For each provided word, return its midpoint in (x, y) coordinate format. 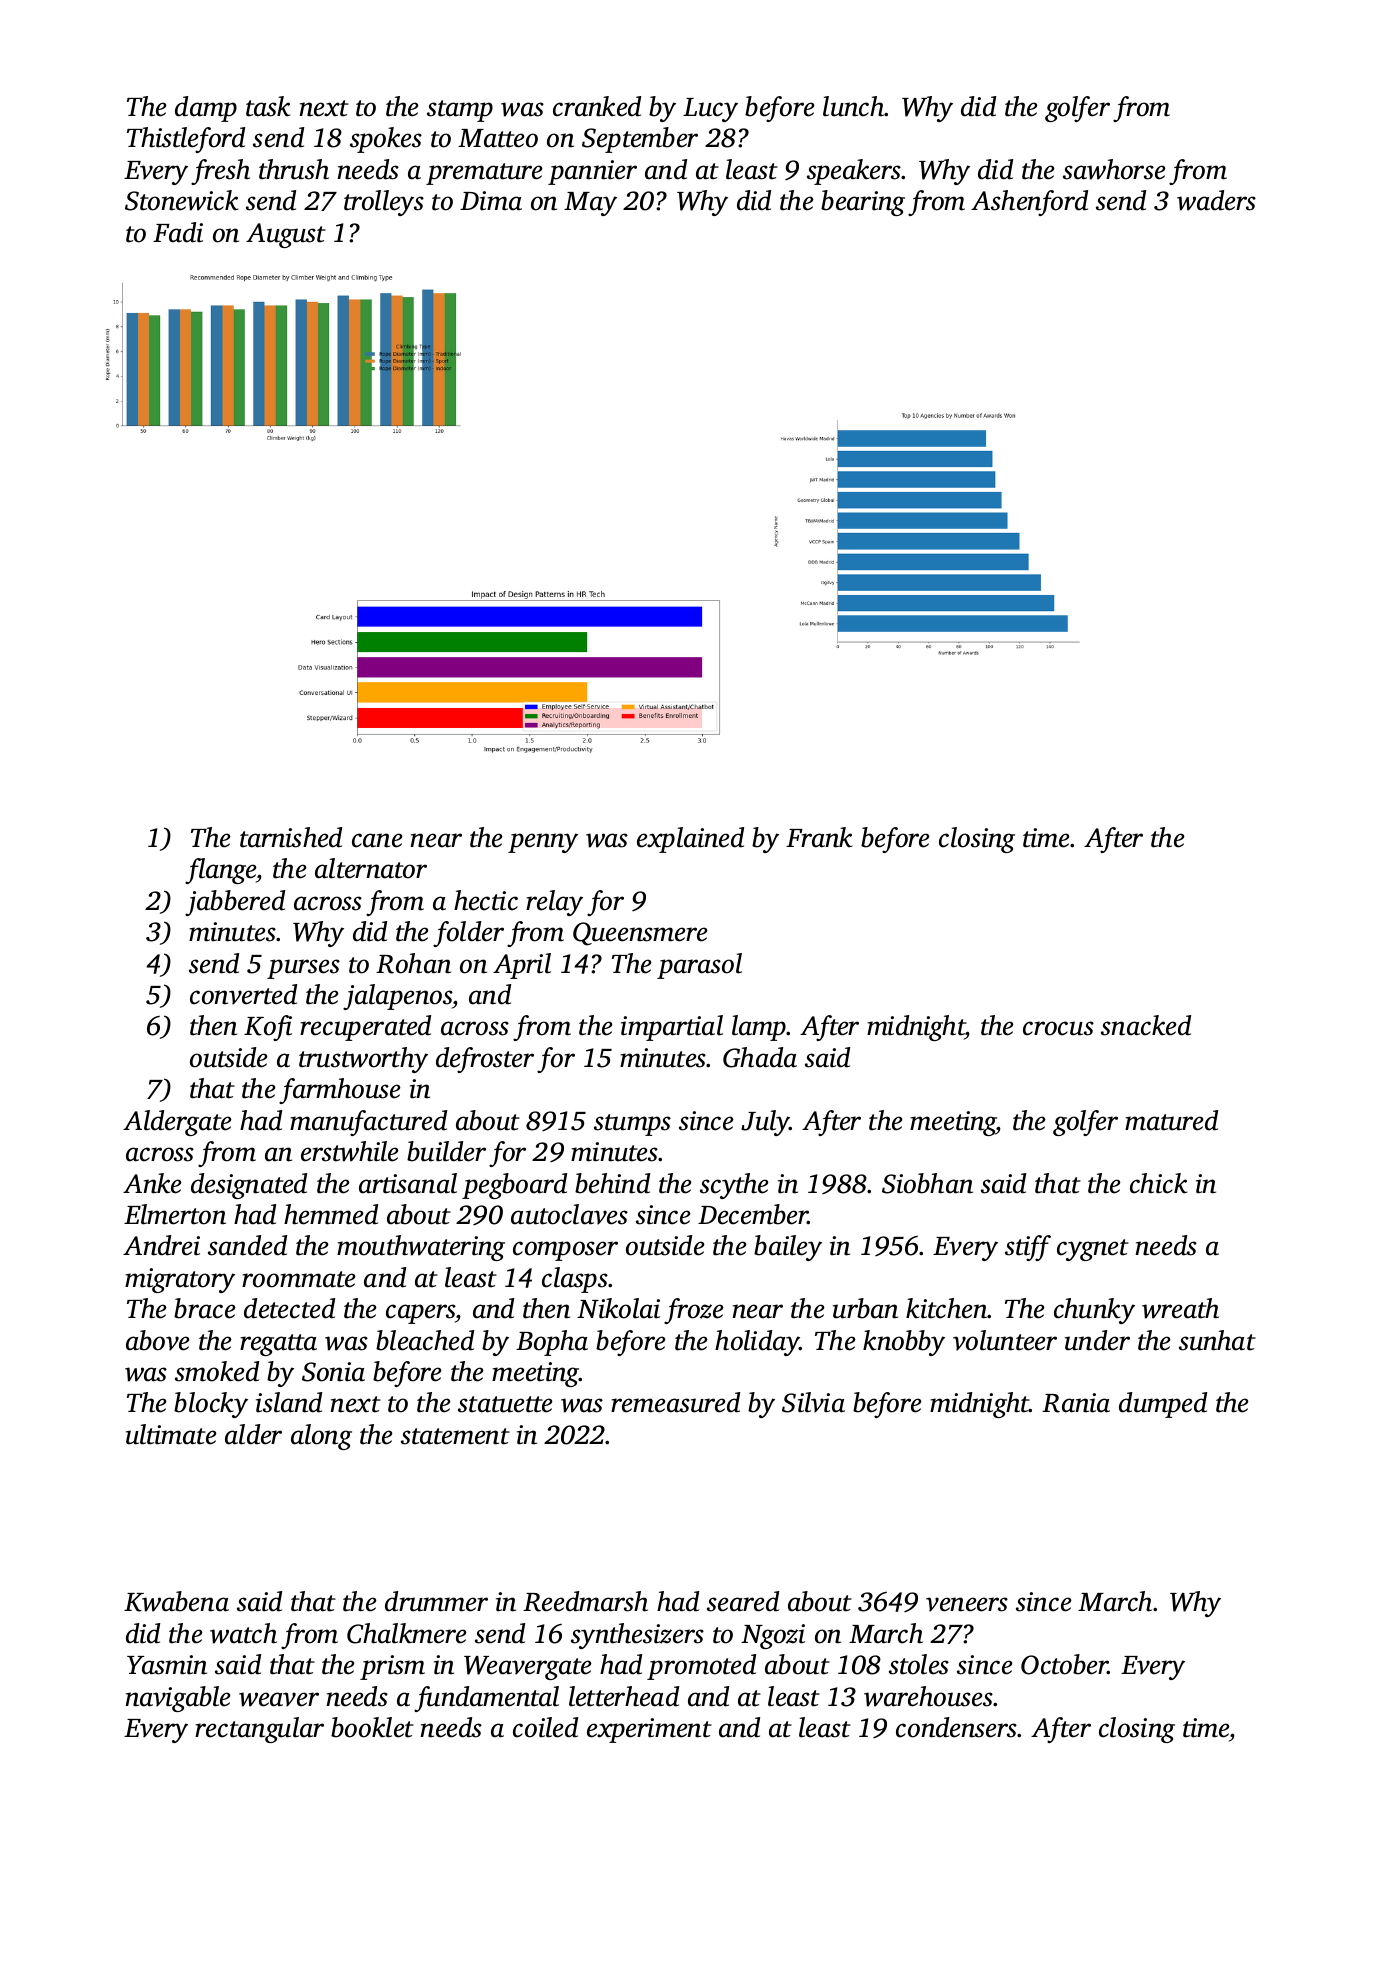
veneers (967, 1604)
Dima (491, 201)
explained (690, 840)
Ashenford (1029, 203)
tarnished (291, 837)
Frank (819, 837)
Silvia (813, 1402)
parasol (699, 966)
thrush (294, 169)
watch (243, 1633)
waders (1216, 200)
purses (303, 969)
